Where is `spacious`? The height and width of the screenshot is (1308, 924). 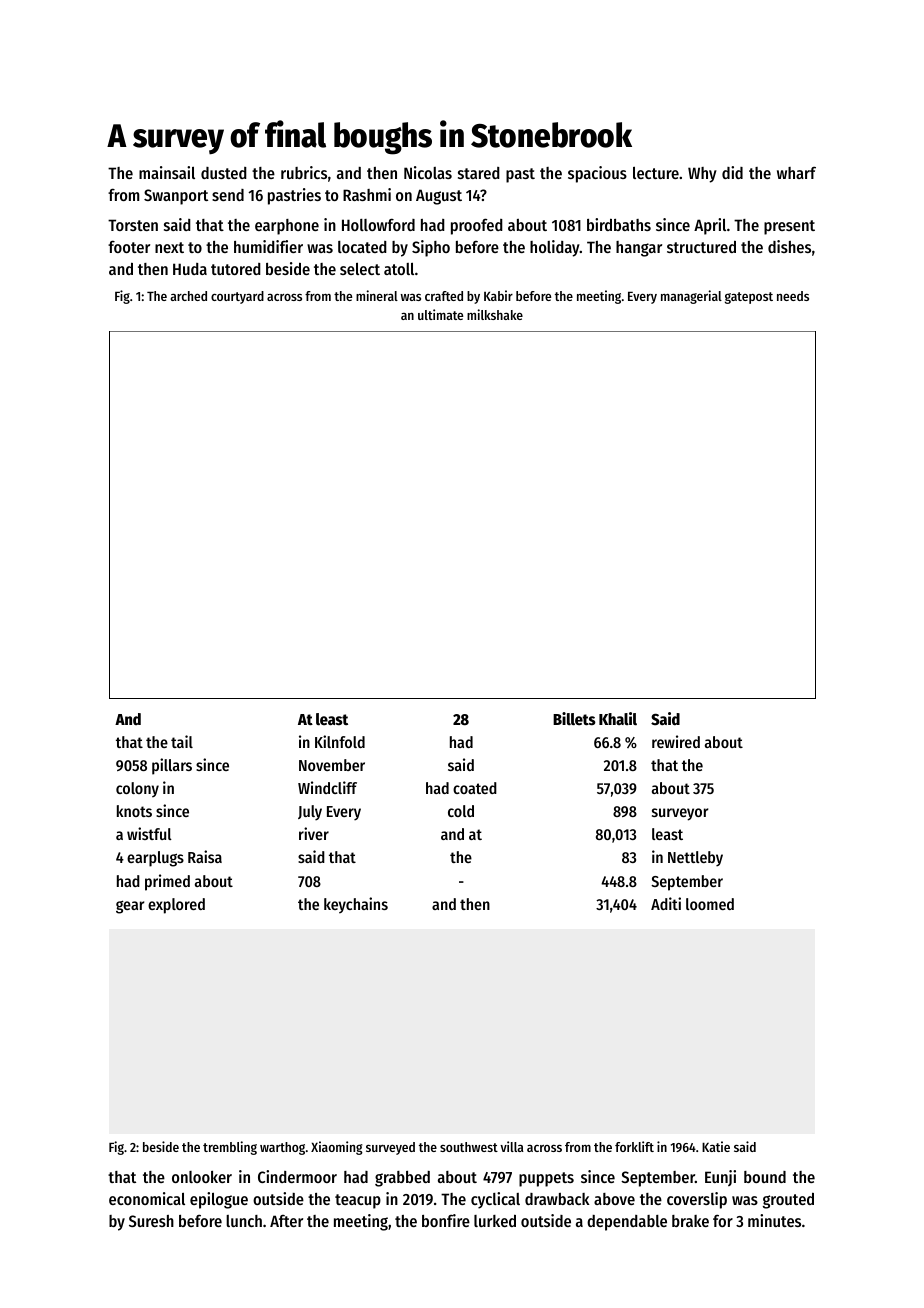
spacious is located at coordinates (597, 174).
